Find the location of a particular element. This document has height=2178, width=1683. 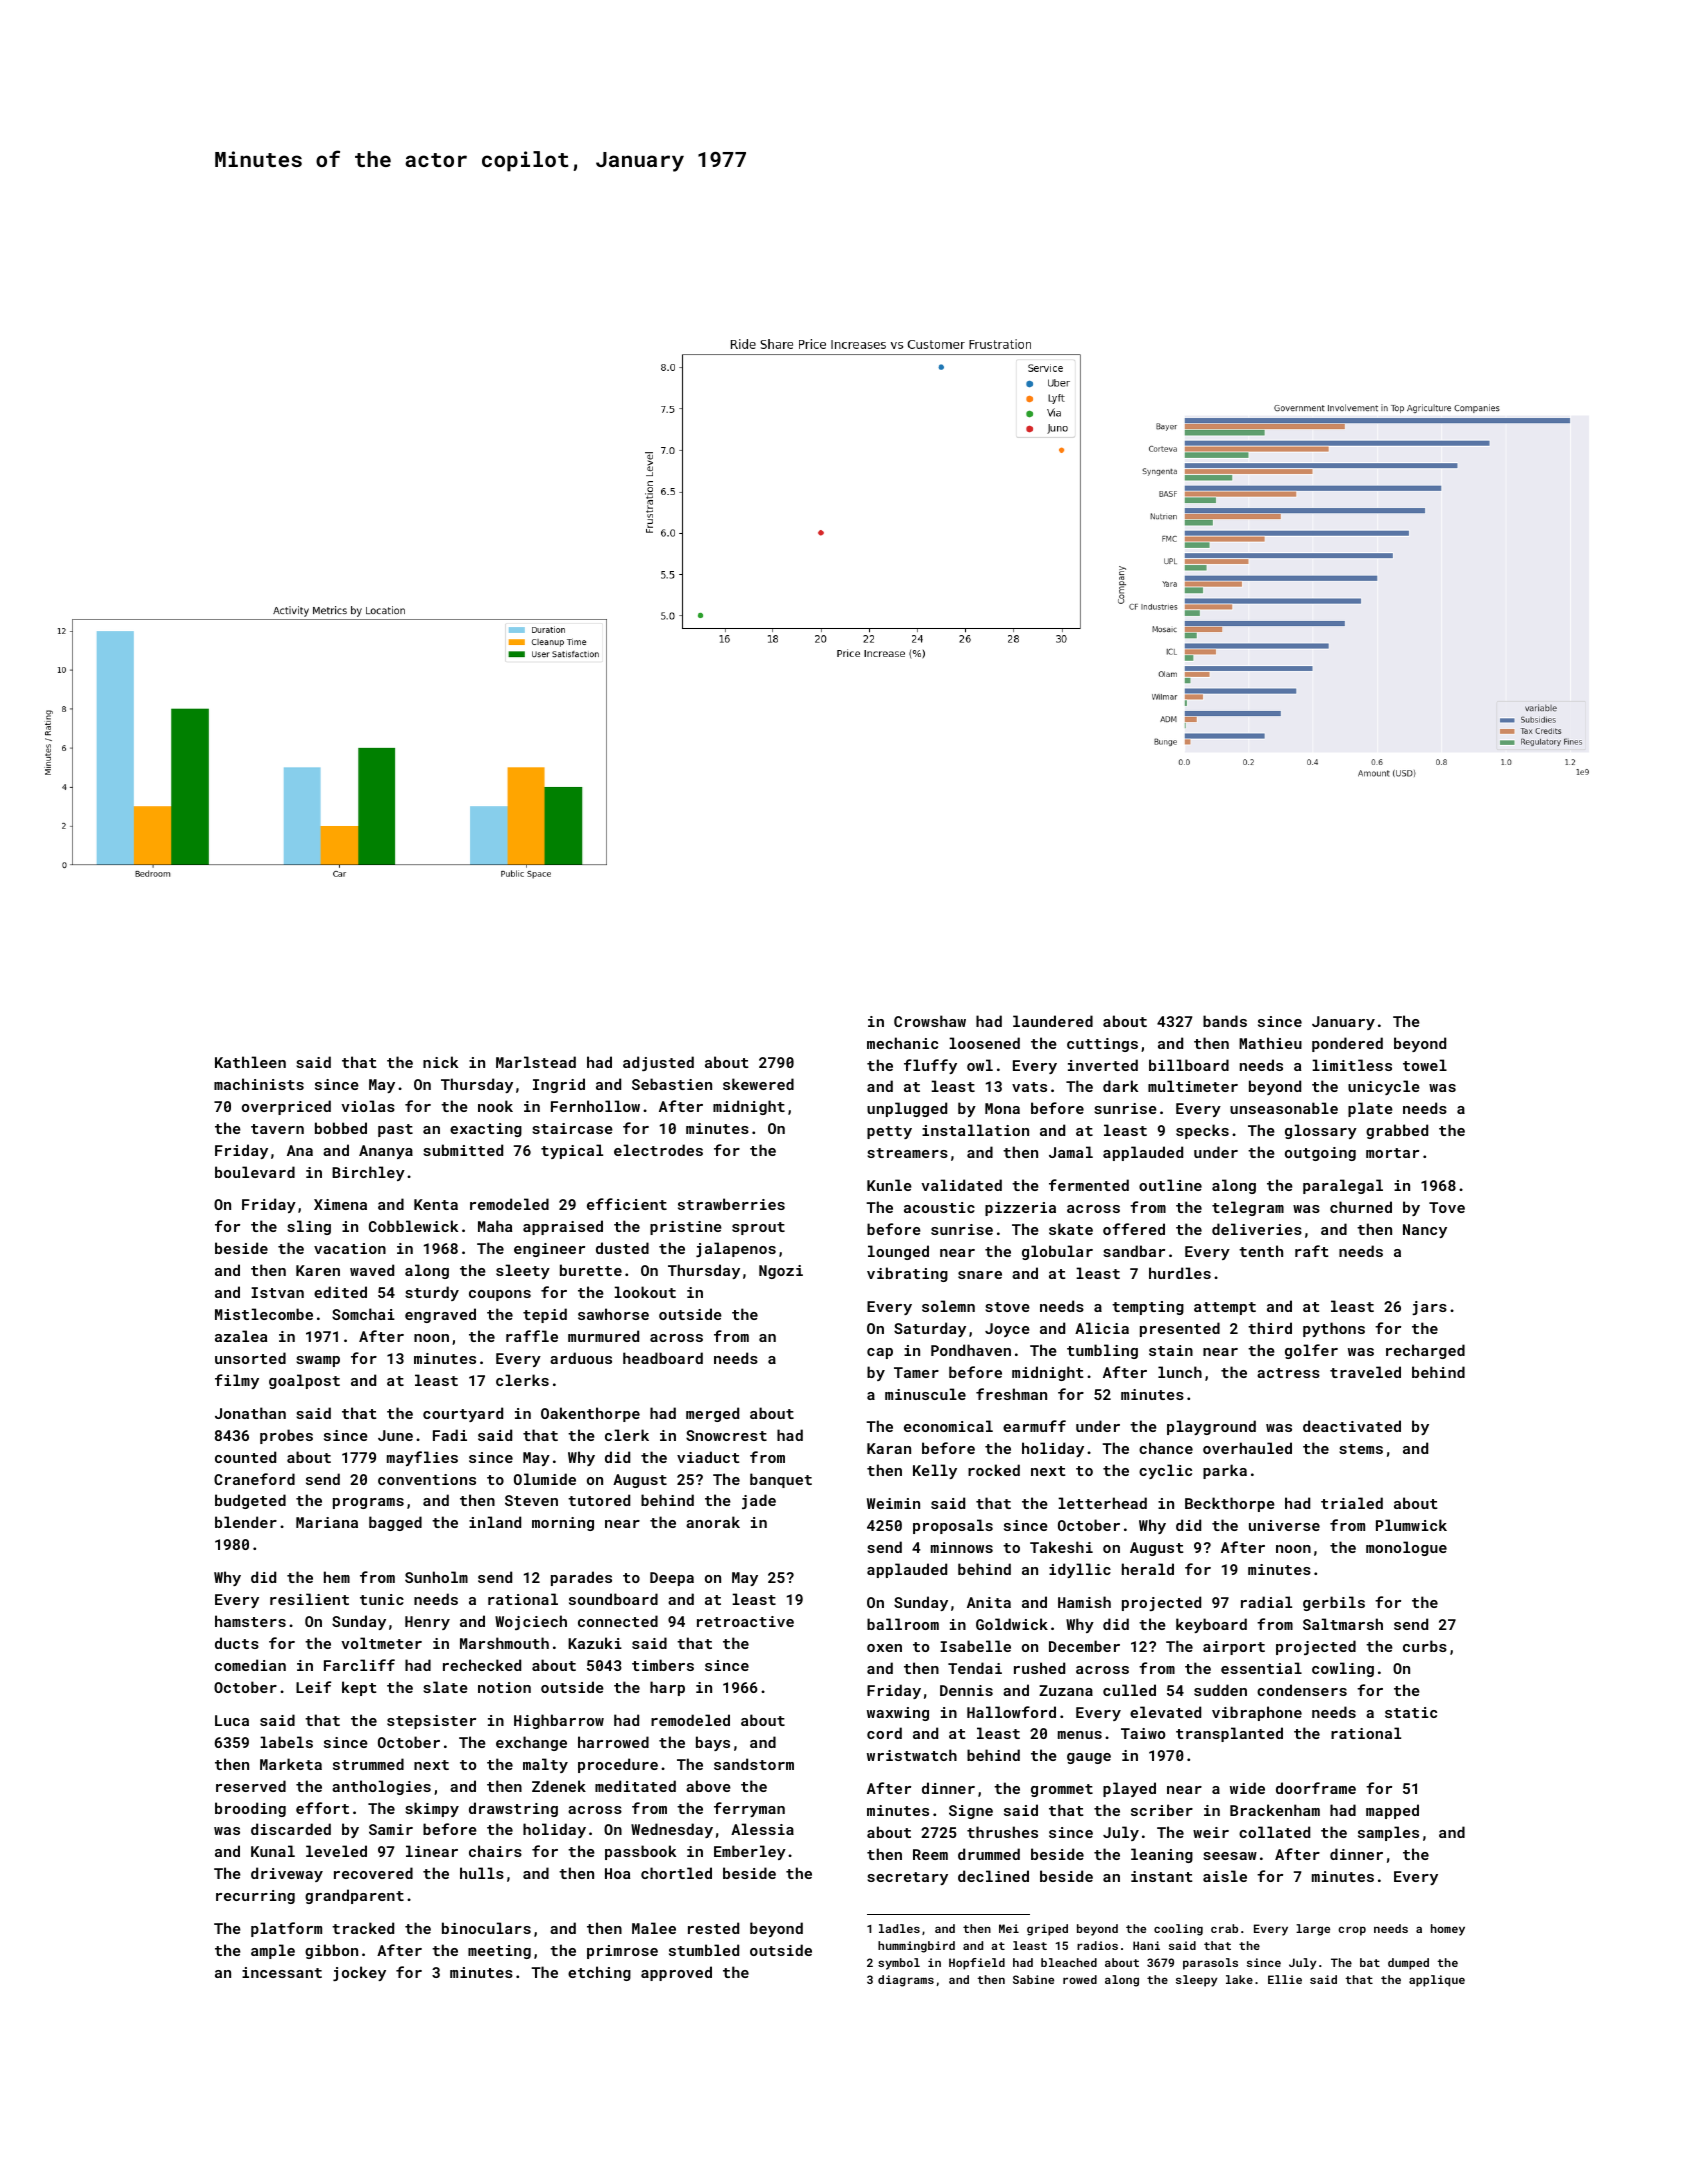

Snowcrest is located at coordinates (726, 1435).
